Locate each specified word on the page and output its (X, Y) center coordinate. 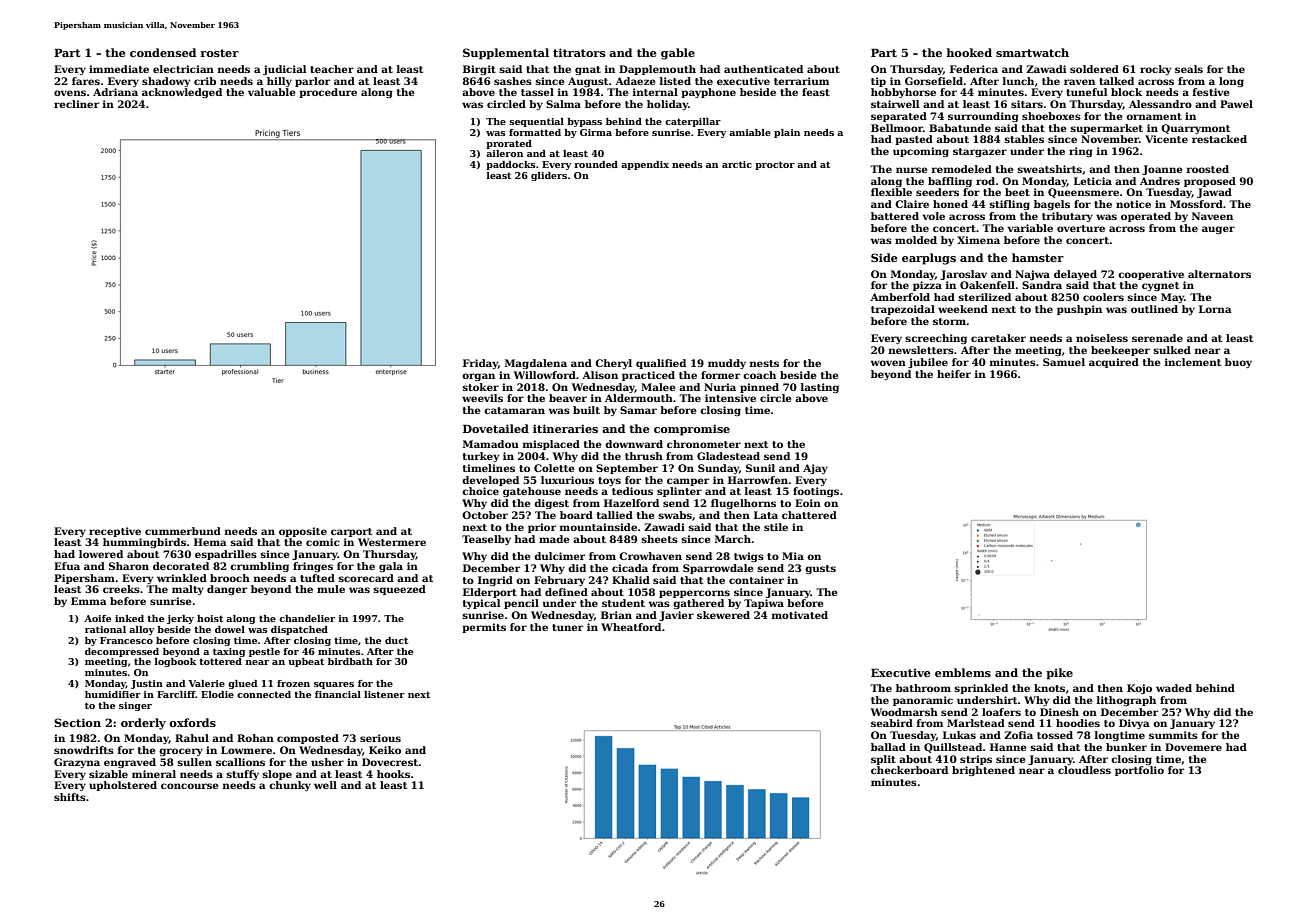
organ (478, 377)
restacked (1219, 139)
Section (77, 722)
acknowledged (182, 93)
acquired (1114, 363)
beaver (568, 398)
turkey (481, 457)
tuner (567, 627)
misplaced (551, 445)
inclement (1193, 362)
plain (787, 133)
